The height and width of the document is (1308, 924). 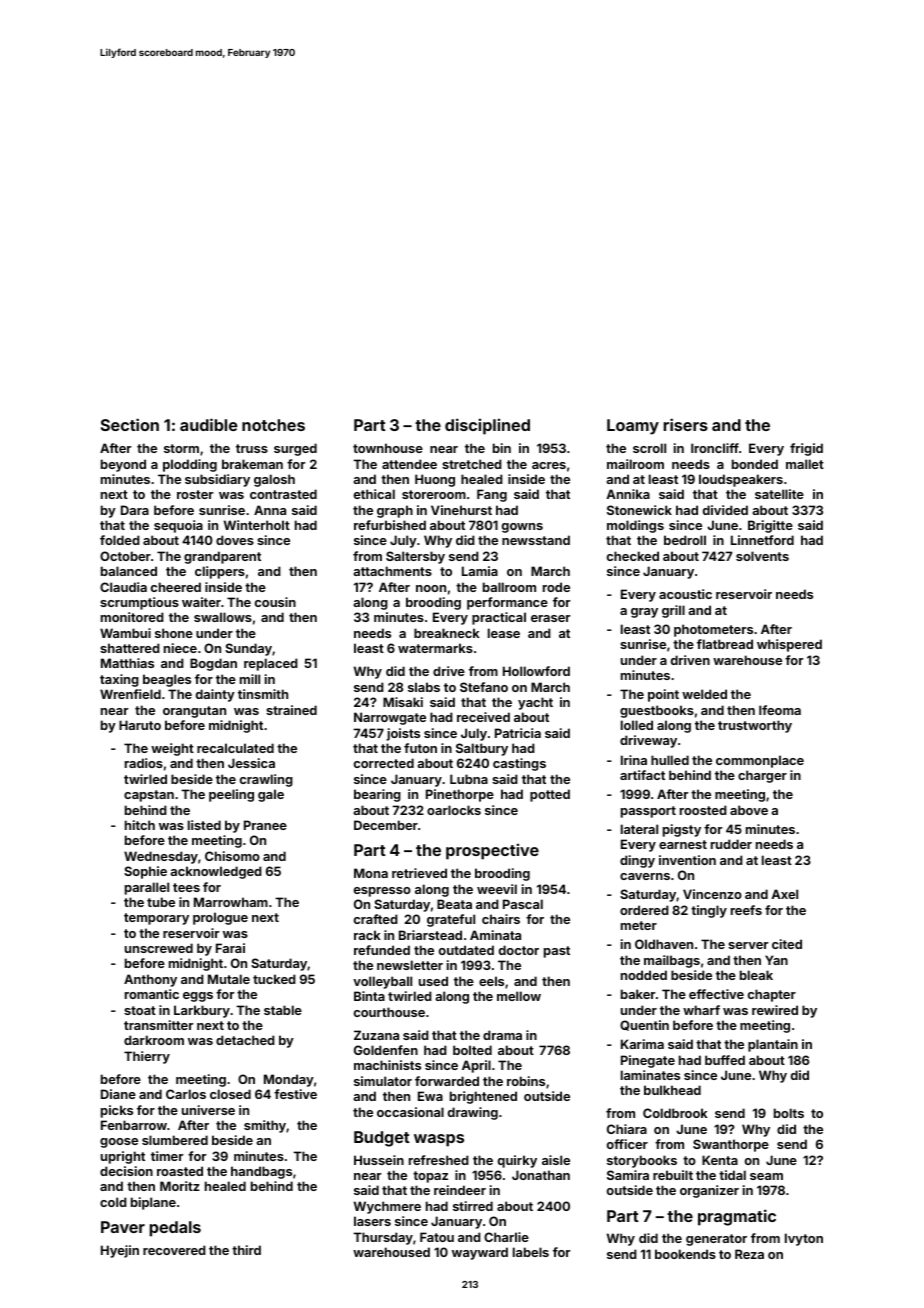 I want to click on tingly, so click(x=709, y=911).
